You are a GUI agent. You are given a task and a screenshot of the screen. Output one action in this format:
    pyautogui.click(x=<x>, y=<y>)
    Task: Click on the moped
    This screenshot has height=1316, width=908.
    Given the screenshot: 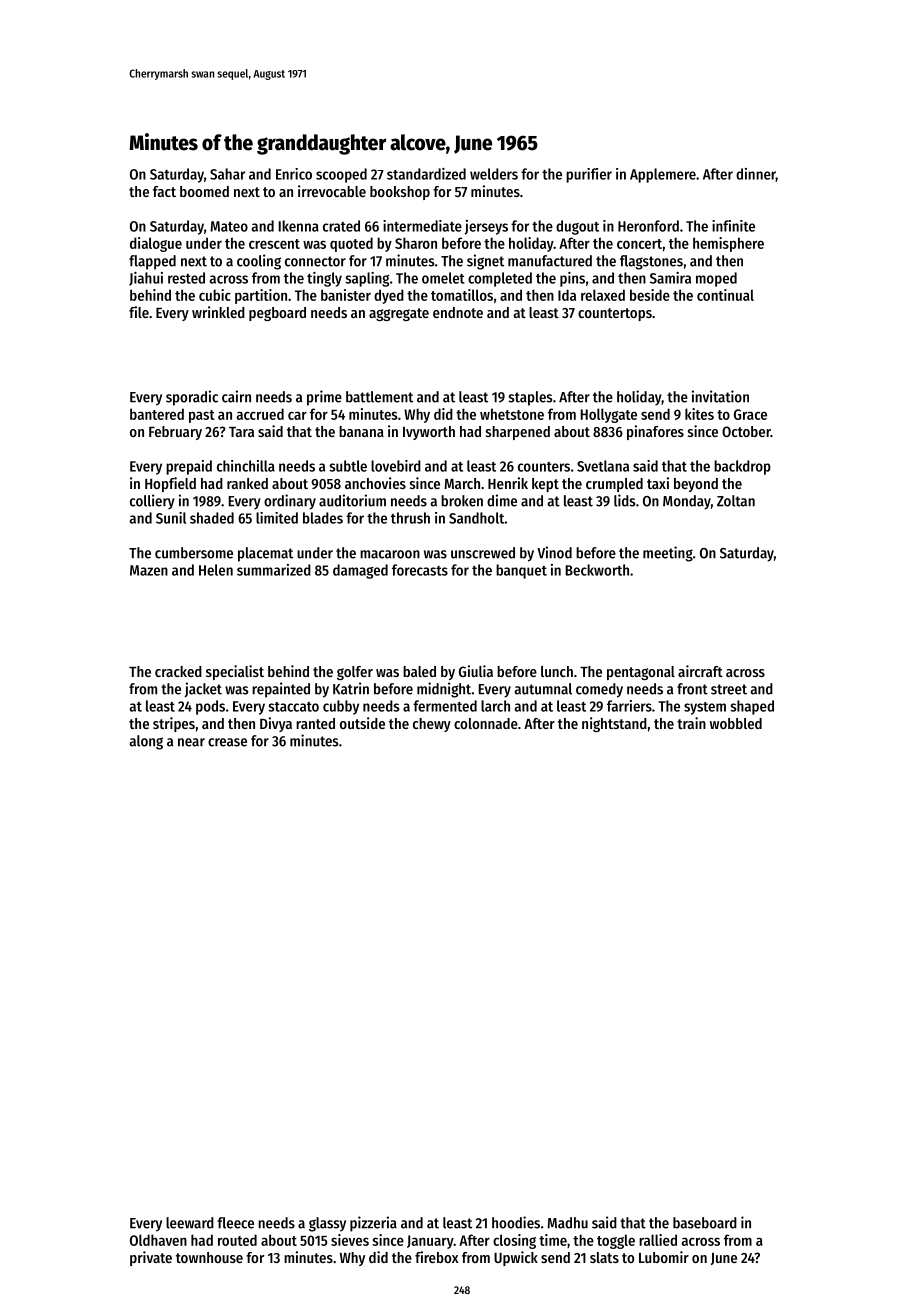 What is the action you would take?
    pyautogui.click(x=716, y=279)
